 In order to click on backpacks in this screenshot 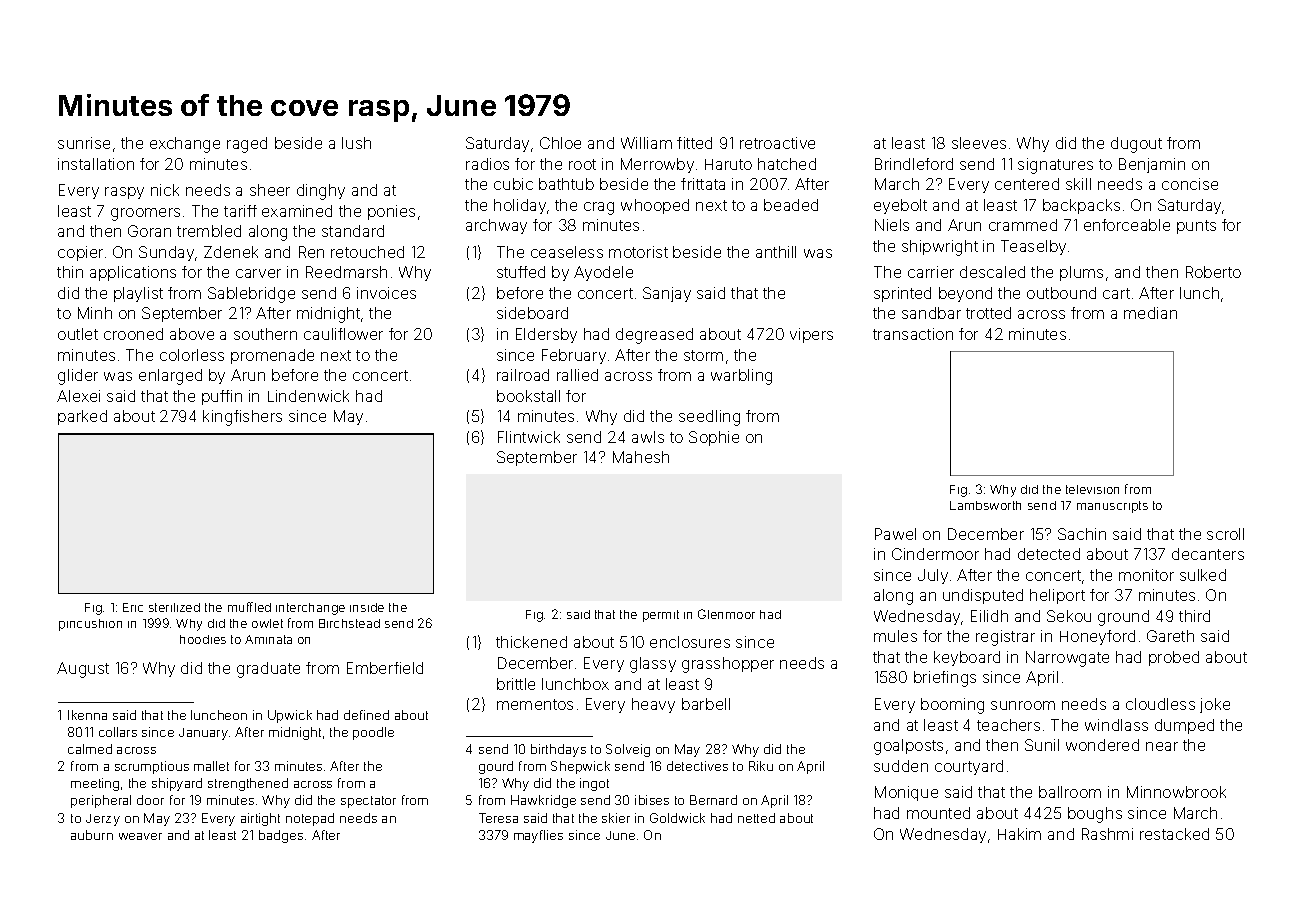, I will do `click(1081, 206)`.
